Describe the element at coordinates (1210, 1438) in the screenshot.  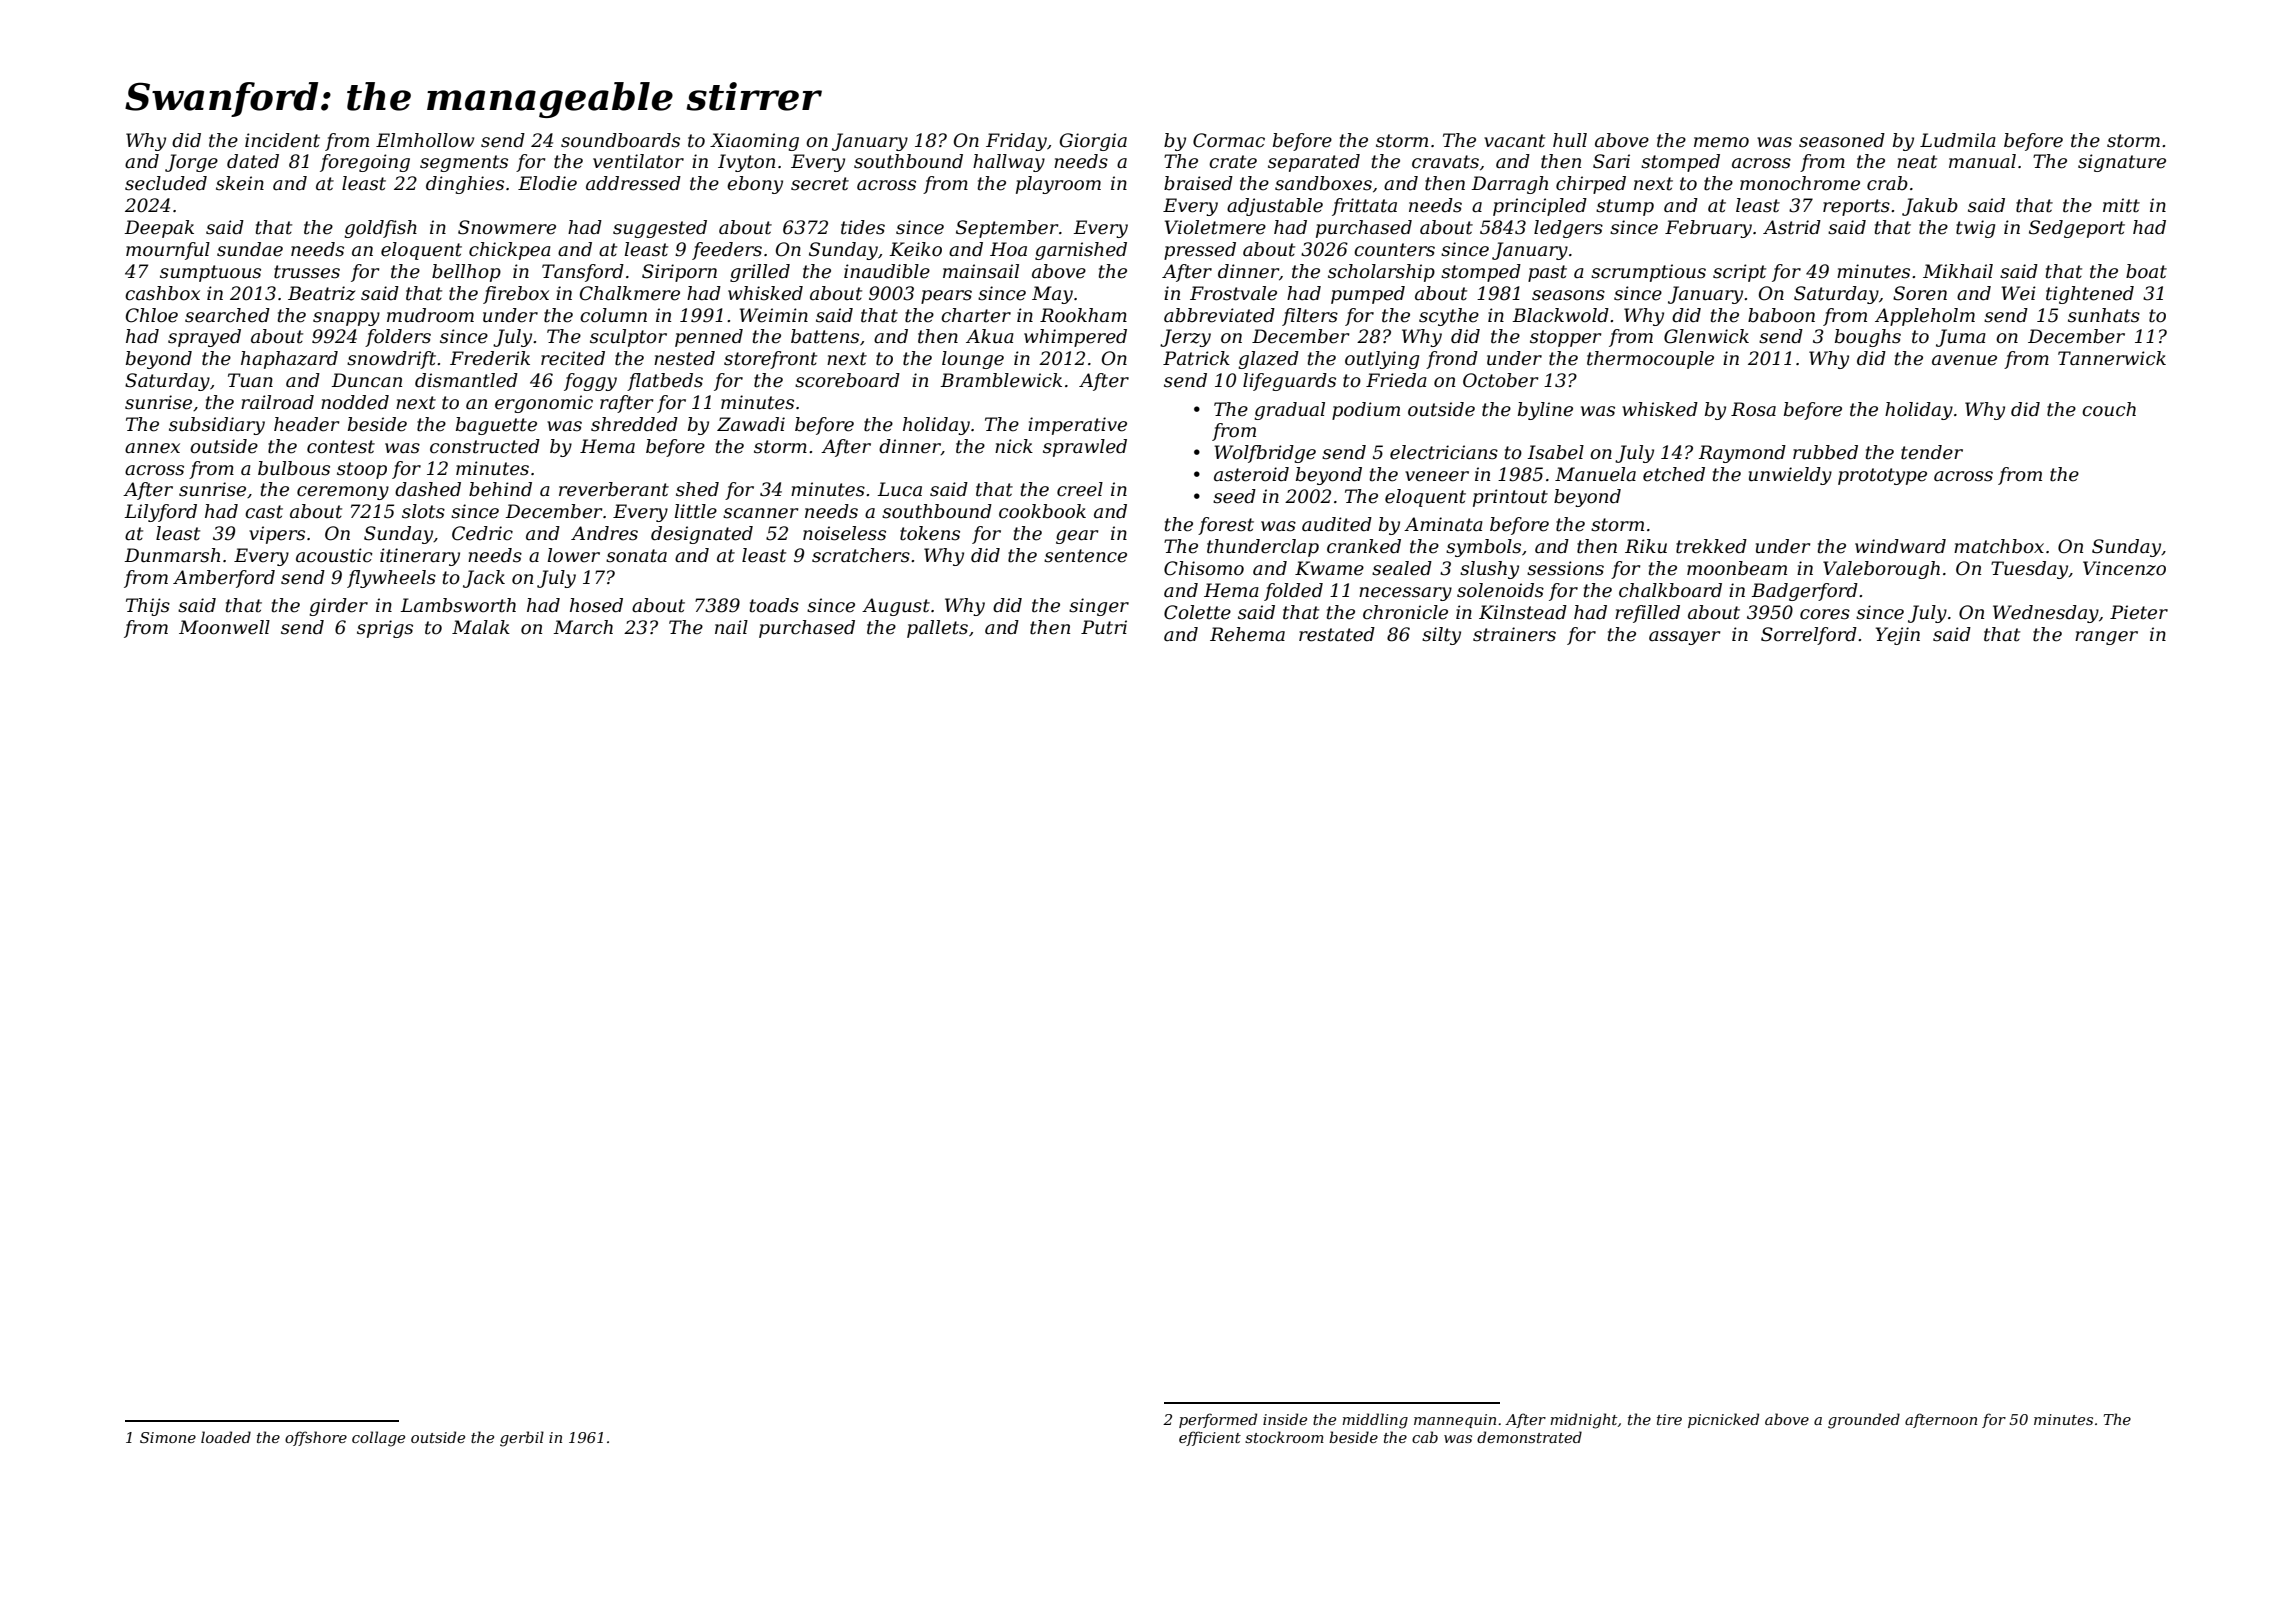
I see `efficient` at that location.
